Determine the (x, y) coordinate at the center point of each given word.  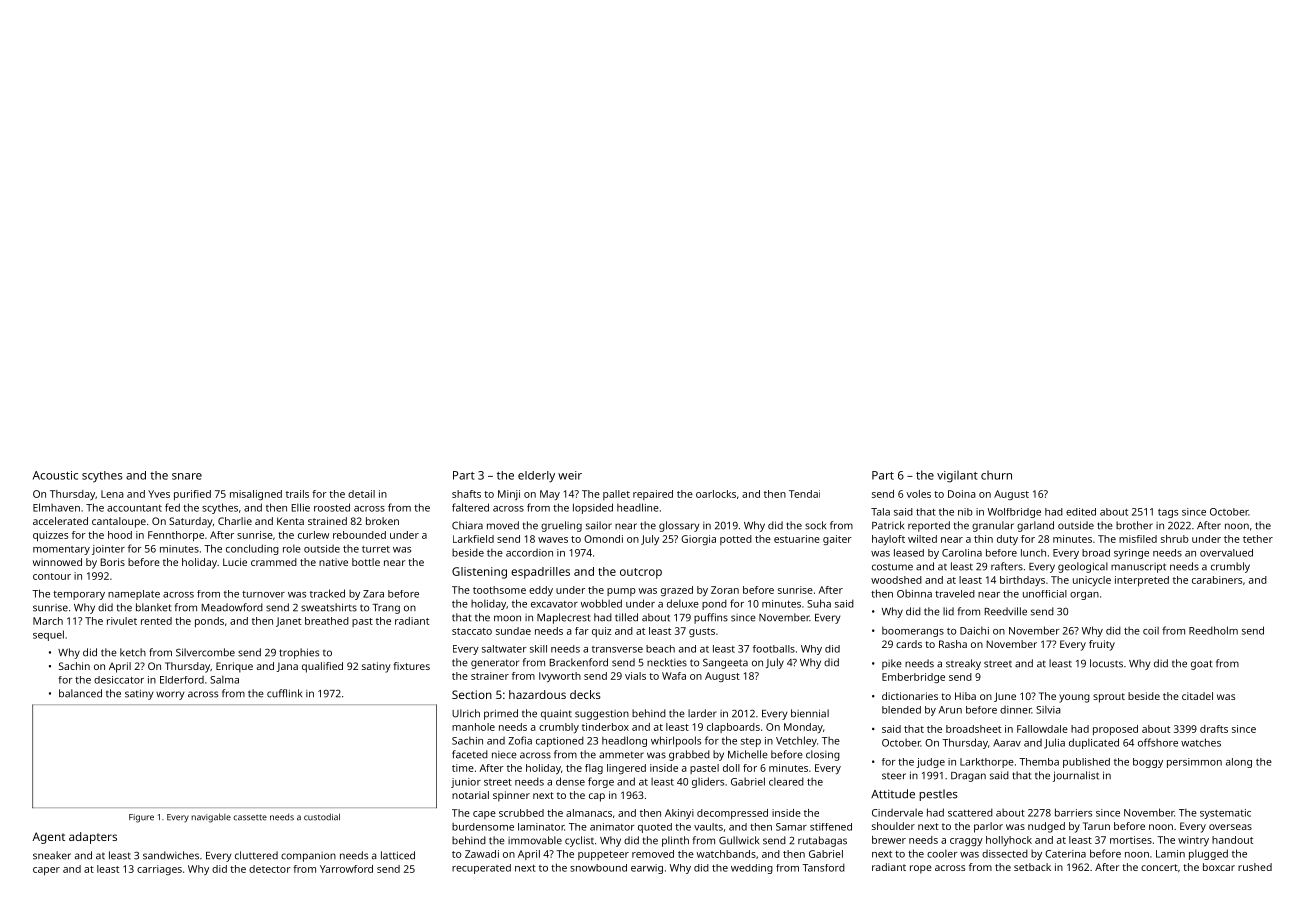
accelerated (60, 521)
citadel (1197, 696)
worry (170, 695)
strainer (490, 676)
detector (270, 869)
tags (1168, 513)
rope (921, 869)
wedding (752, 869)
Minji (509, 495)
